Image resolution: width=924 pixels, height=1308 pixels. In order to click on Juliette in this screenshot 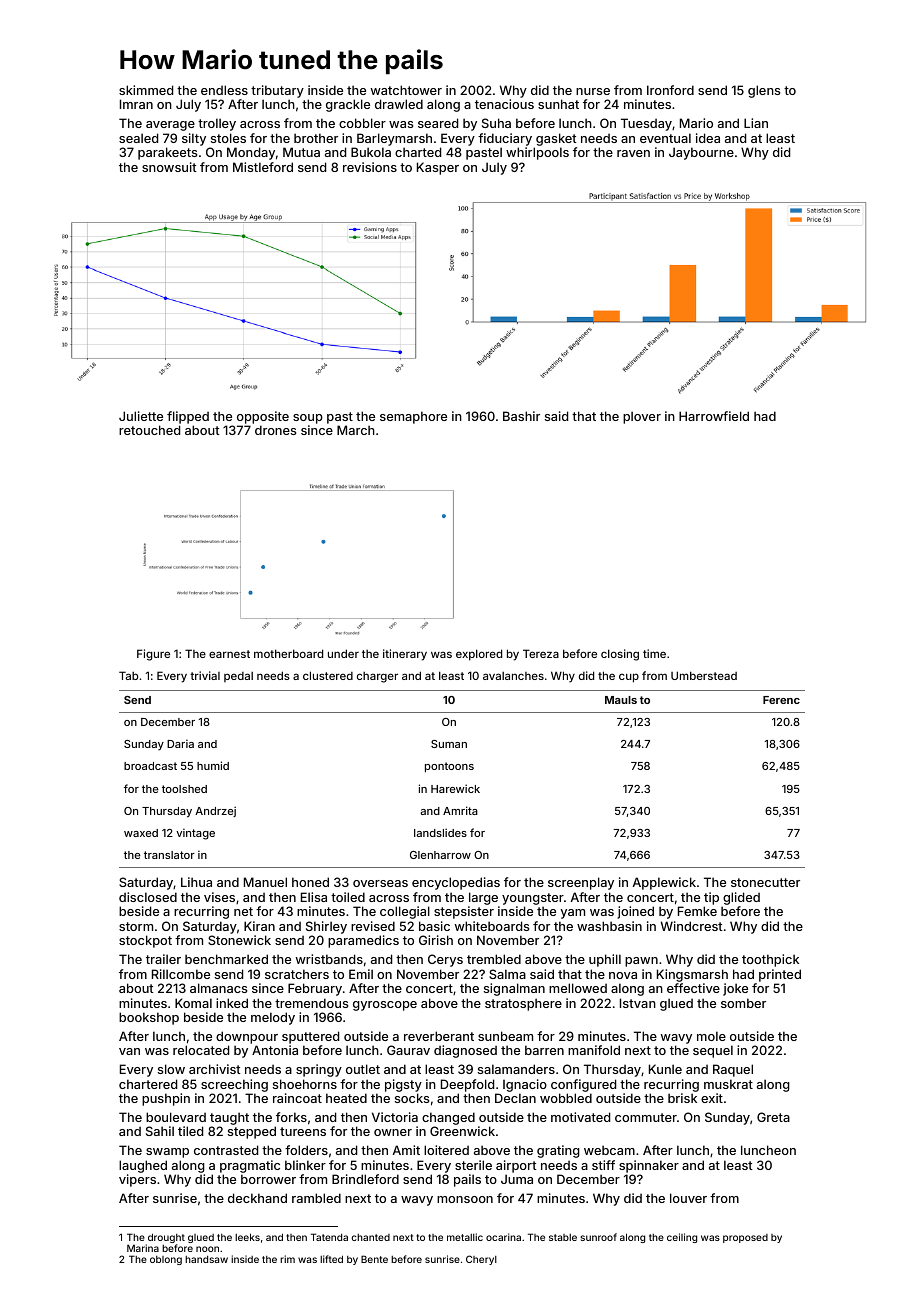, I will do `click(141, 416)`.
